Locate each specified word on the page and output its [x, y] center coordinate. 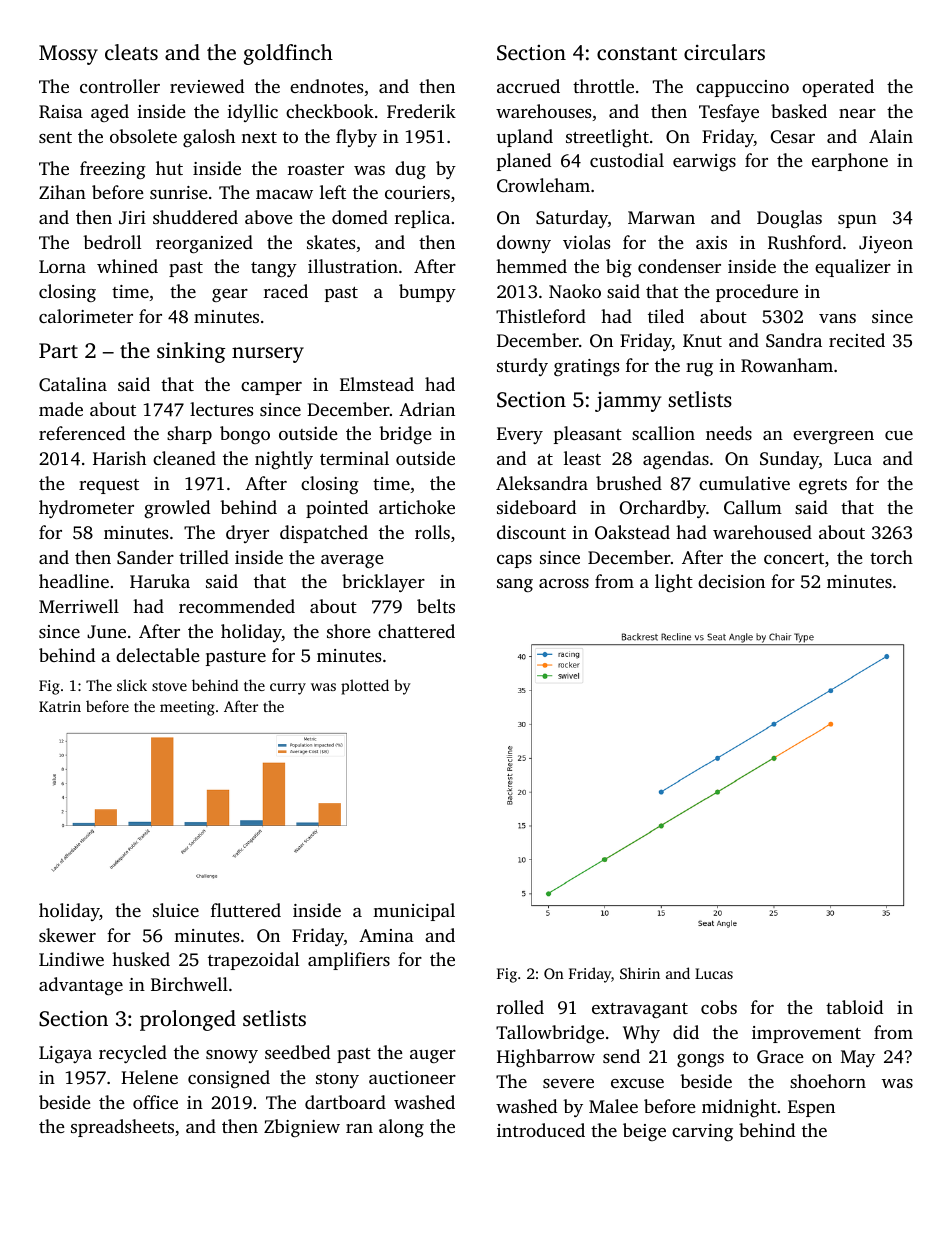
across [564, 583]
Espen [811, 1108]
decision [731, 581]
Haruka [160, 581]
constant [637, 53]
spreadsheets [122, 1128]
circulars [724, 52]
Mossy [68, 55]
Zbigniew [302, 1128]
